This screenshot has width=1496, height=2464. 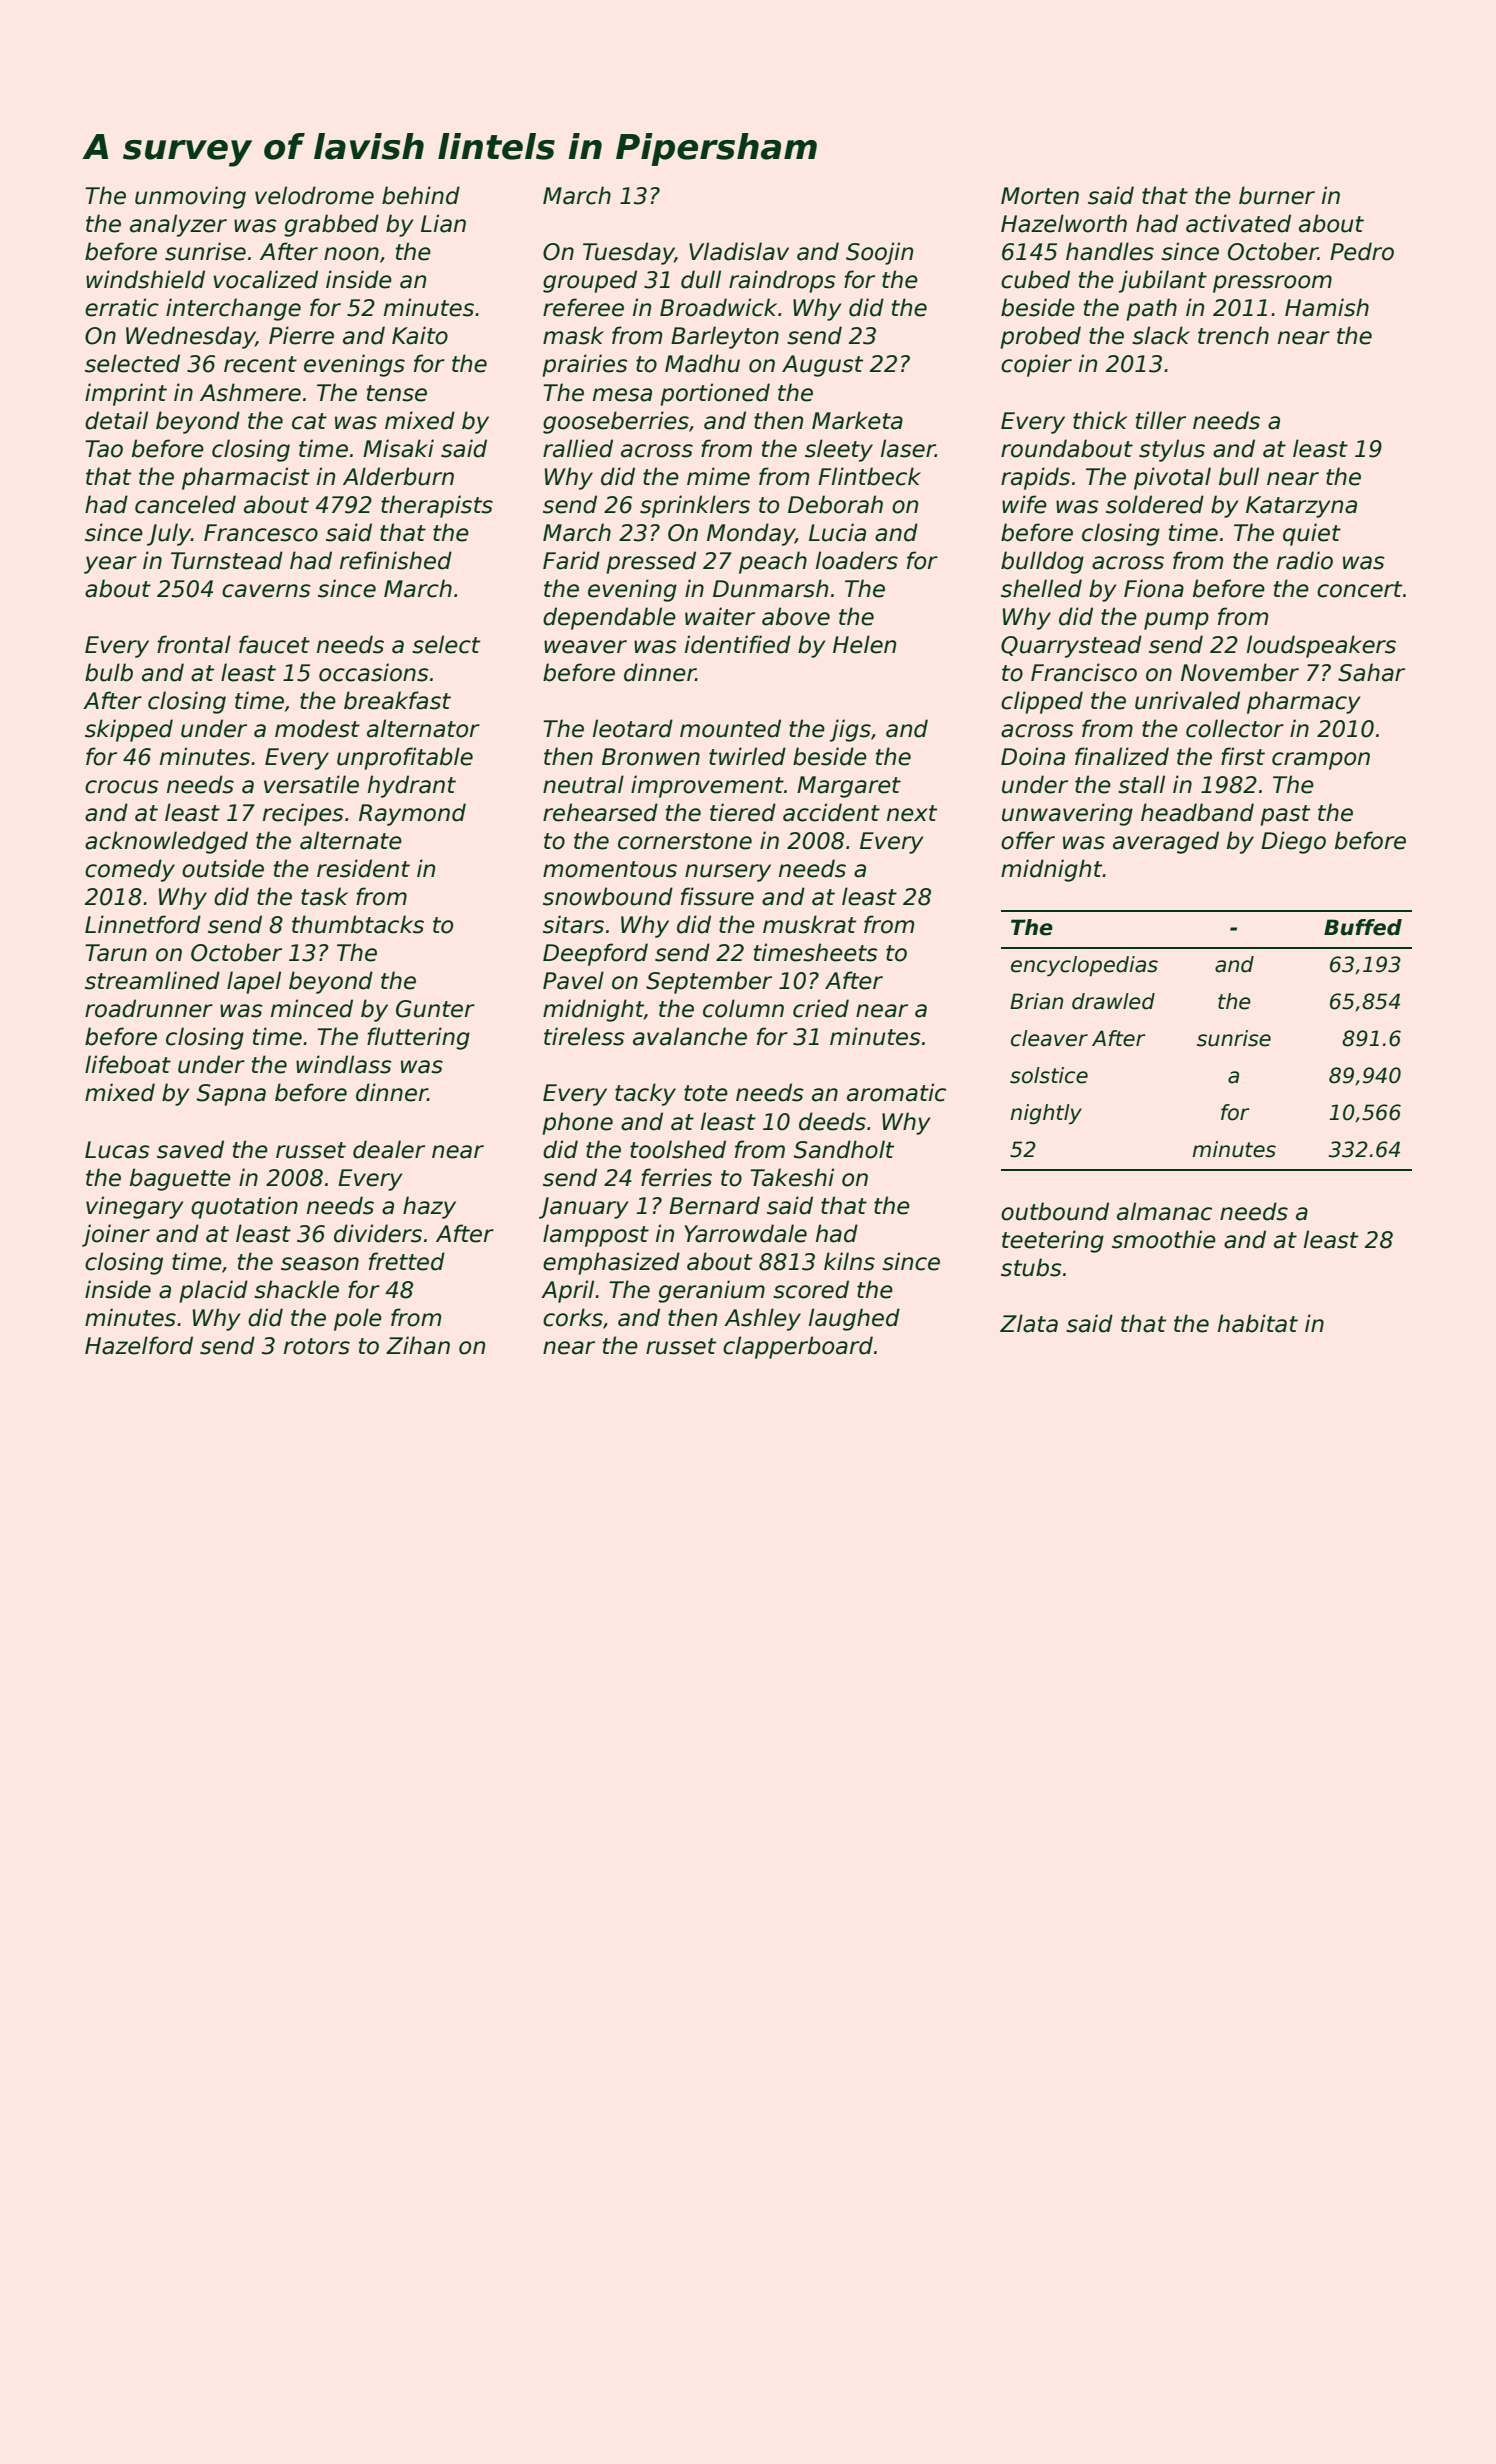 What do you see at coordinates (1277, 195) in the screenshot?
I see `burner` at bounding box center [1277, 195].
